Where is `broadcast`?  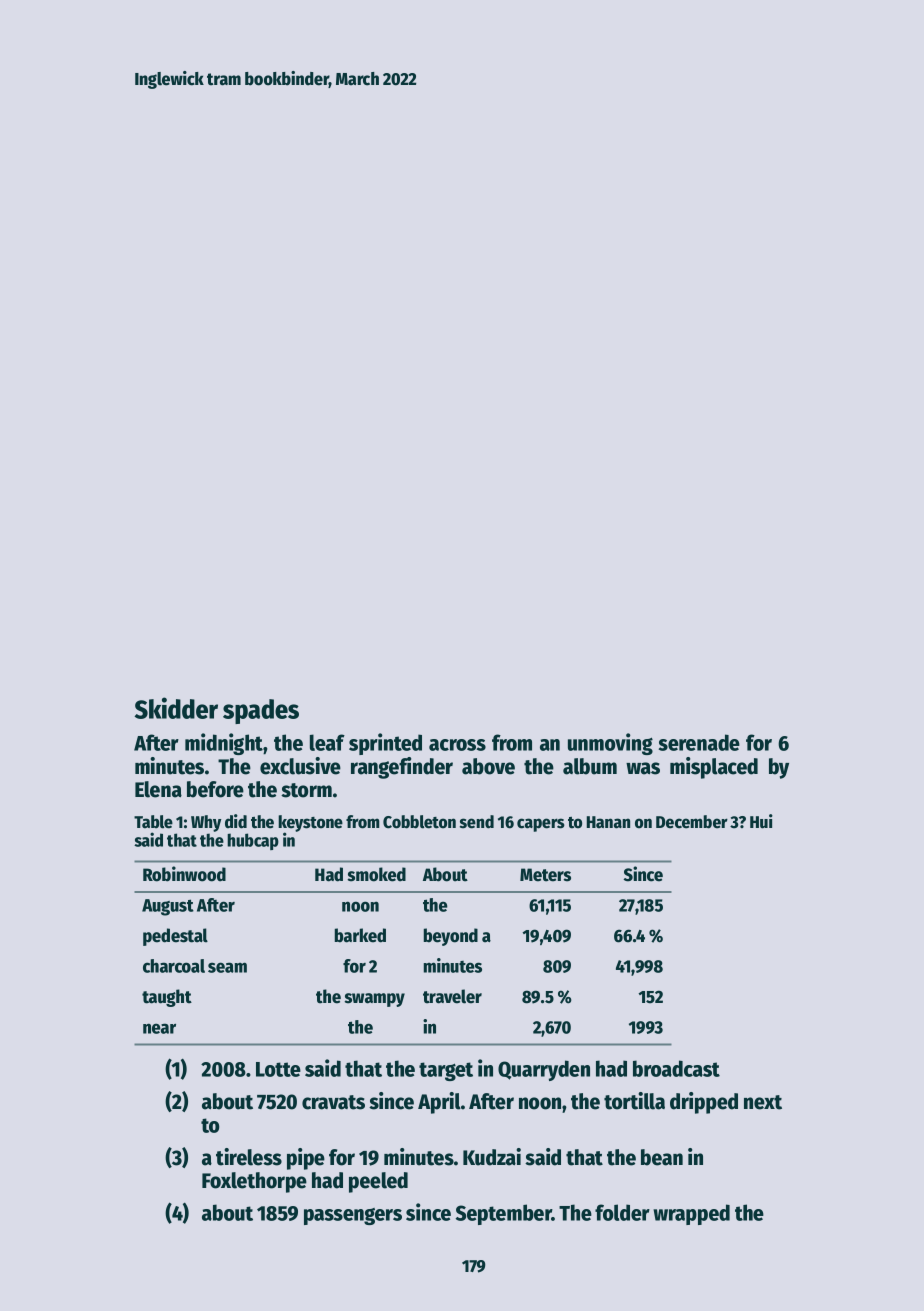
broadcast is located at coordinates (676, 1068).
